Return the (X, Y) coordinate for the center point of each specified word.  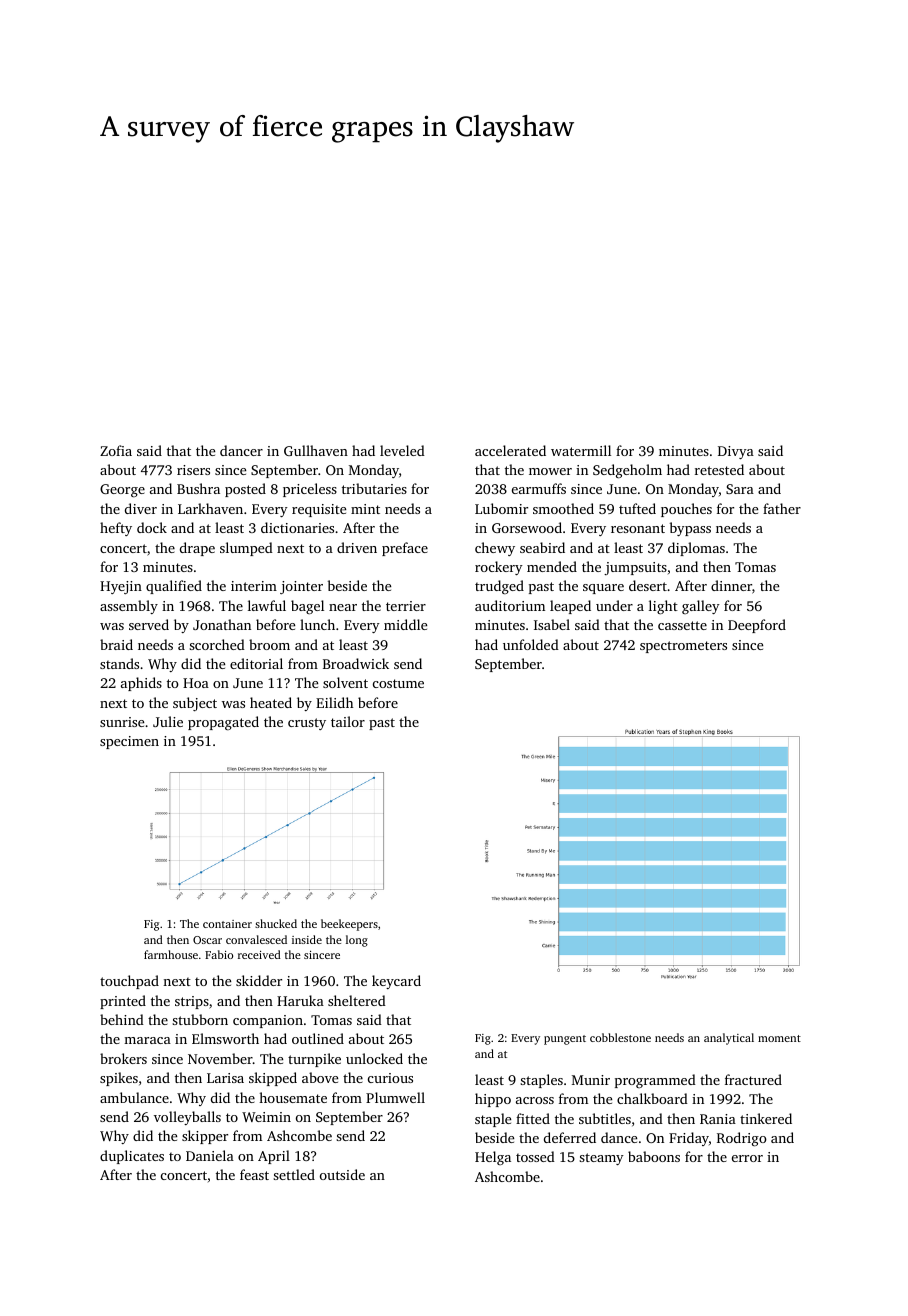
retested (719, 469)
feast (254, 1174)
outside (342, 1174)
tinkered (766, 1118)
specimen (129, 742)
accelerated (510, 450)
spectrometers (683, 647)
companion (268, 1021)
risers (193, 470)
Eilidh (334, 702)
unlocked (374, 1058)
